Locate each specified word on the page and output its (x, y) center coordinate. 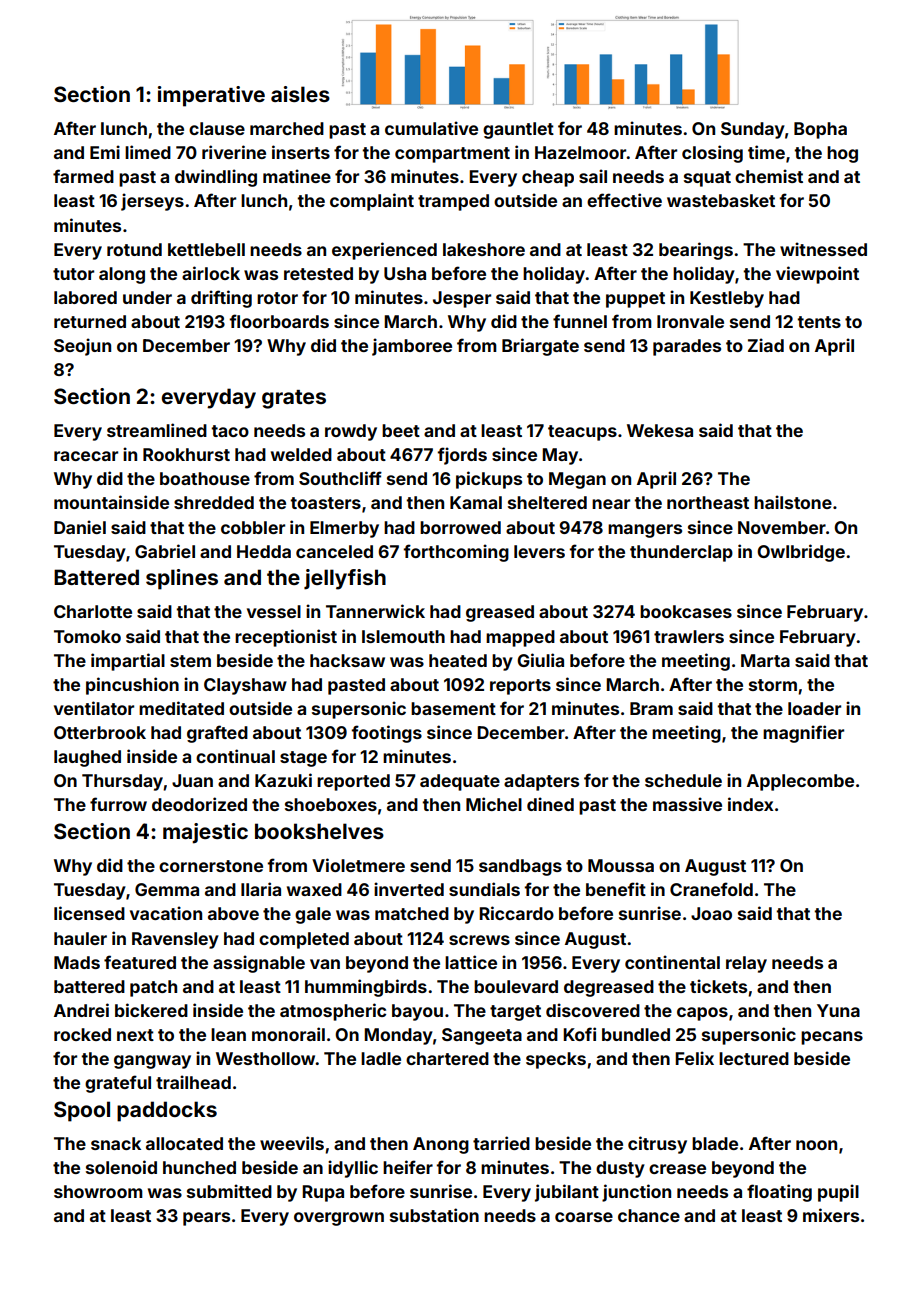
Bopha (820, 130)
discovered (593, 1010)
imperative (211, 96)
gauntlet (518, 130)
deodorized (199, 804)
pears (206, 1219)
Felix (694, 1058)
